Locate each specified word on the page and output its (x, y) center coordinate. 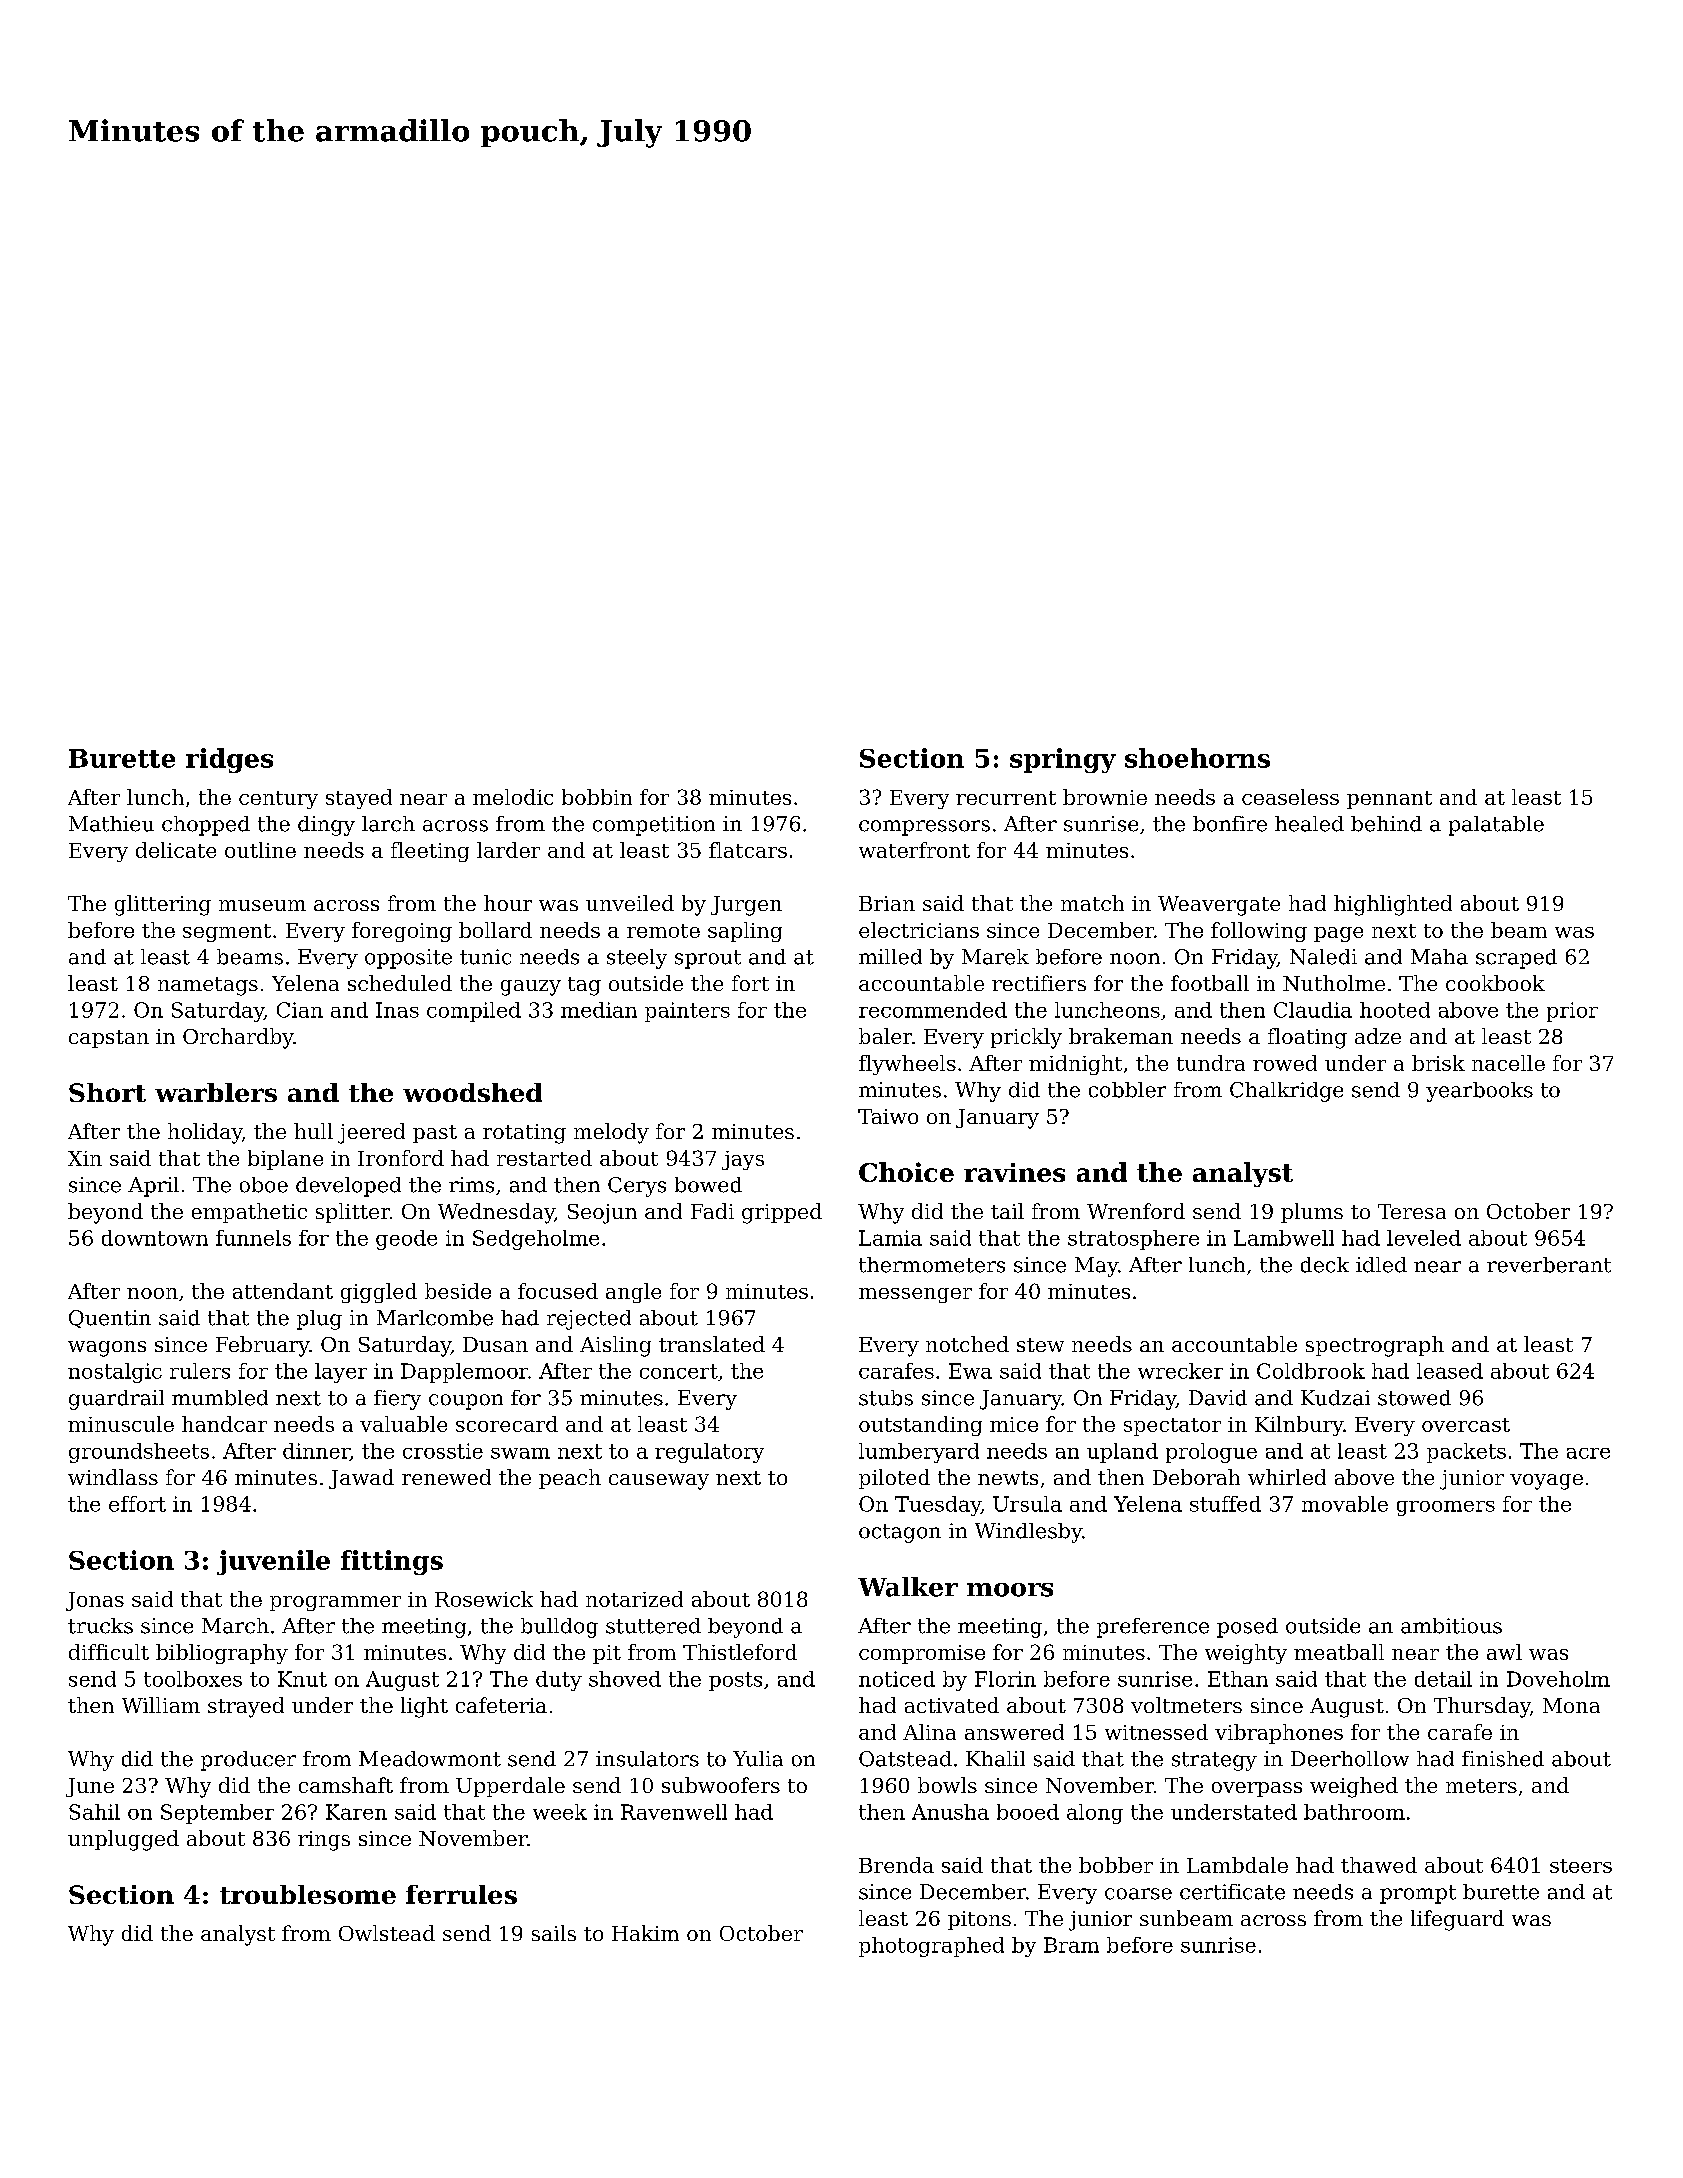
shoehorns (1197, 758)
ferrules (461, 1894)
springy (1063, 760)
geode (406, 1240)
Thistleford (740, 1652)
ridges (229, 760)
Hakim (645, 1933)
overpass (1257, 1789)
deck (1325, 1265)
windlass (113, 1477)
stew (1040, 1345)
